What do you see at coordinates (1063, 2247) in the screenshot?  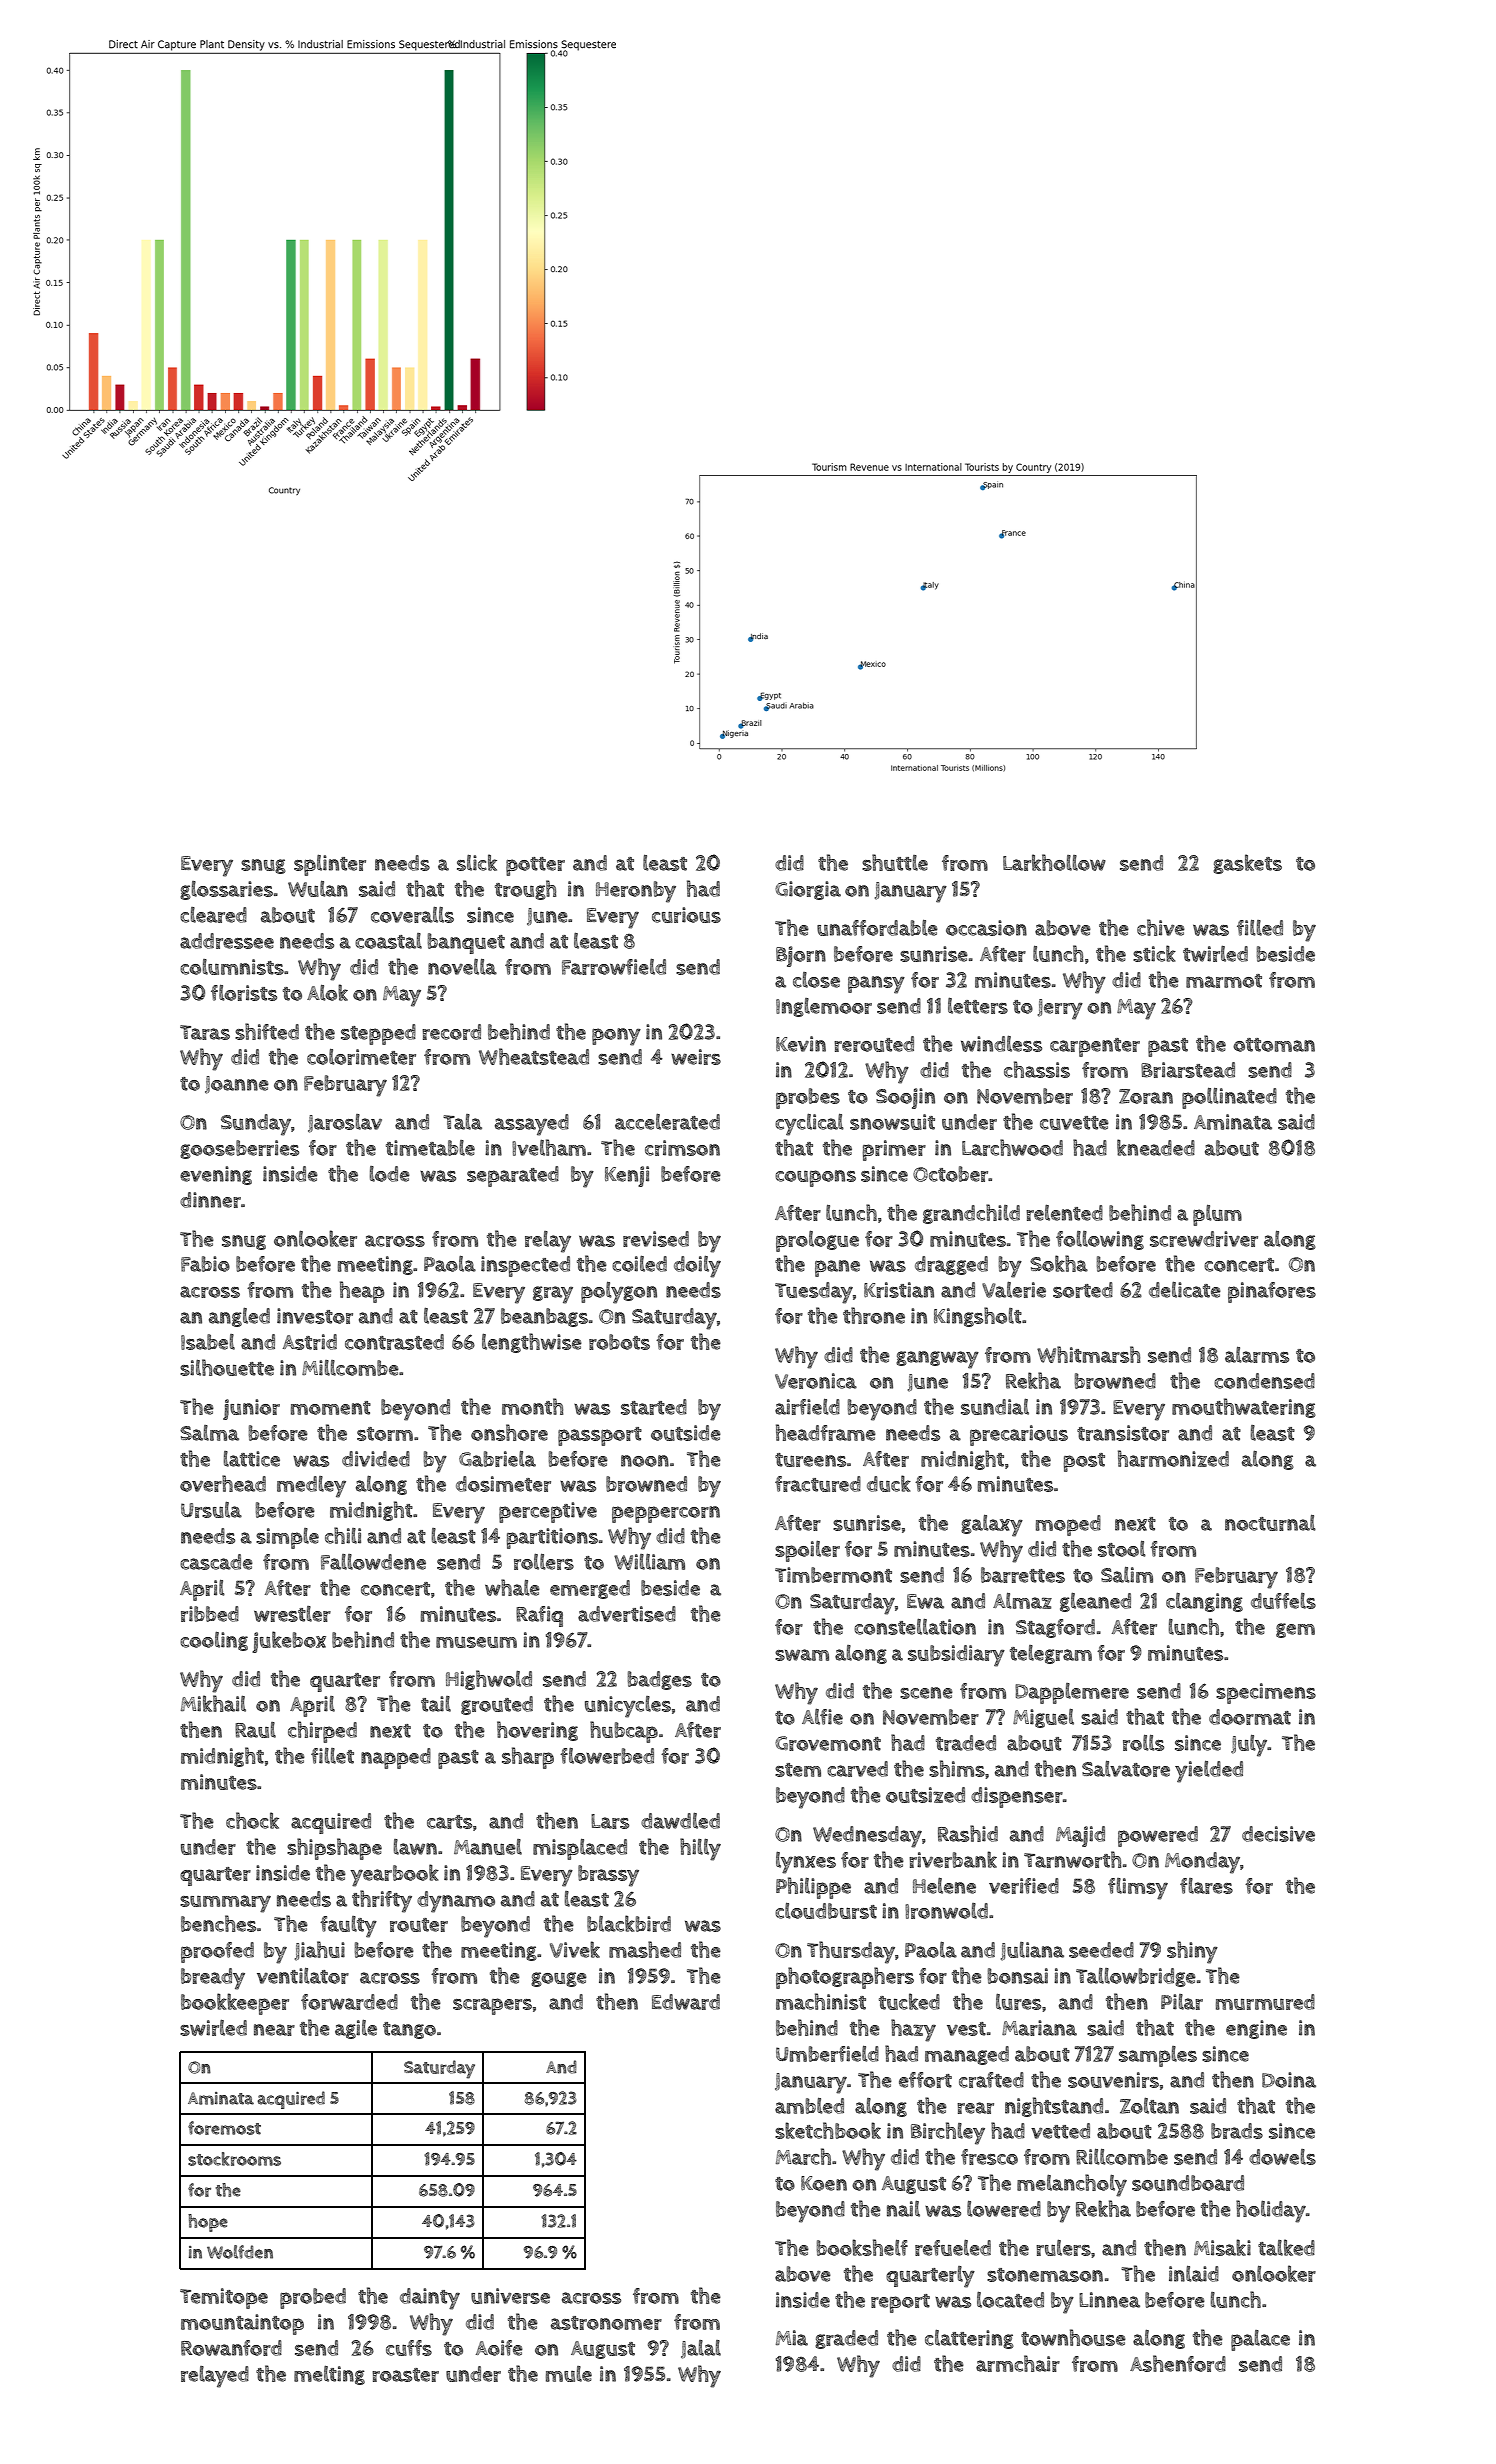 I see `rulers` at bounding box center [1063, 2247].
